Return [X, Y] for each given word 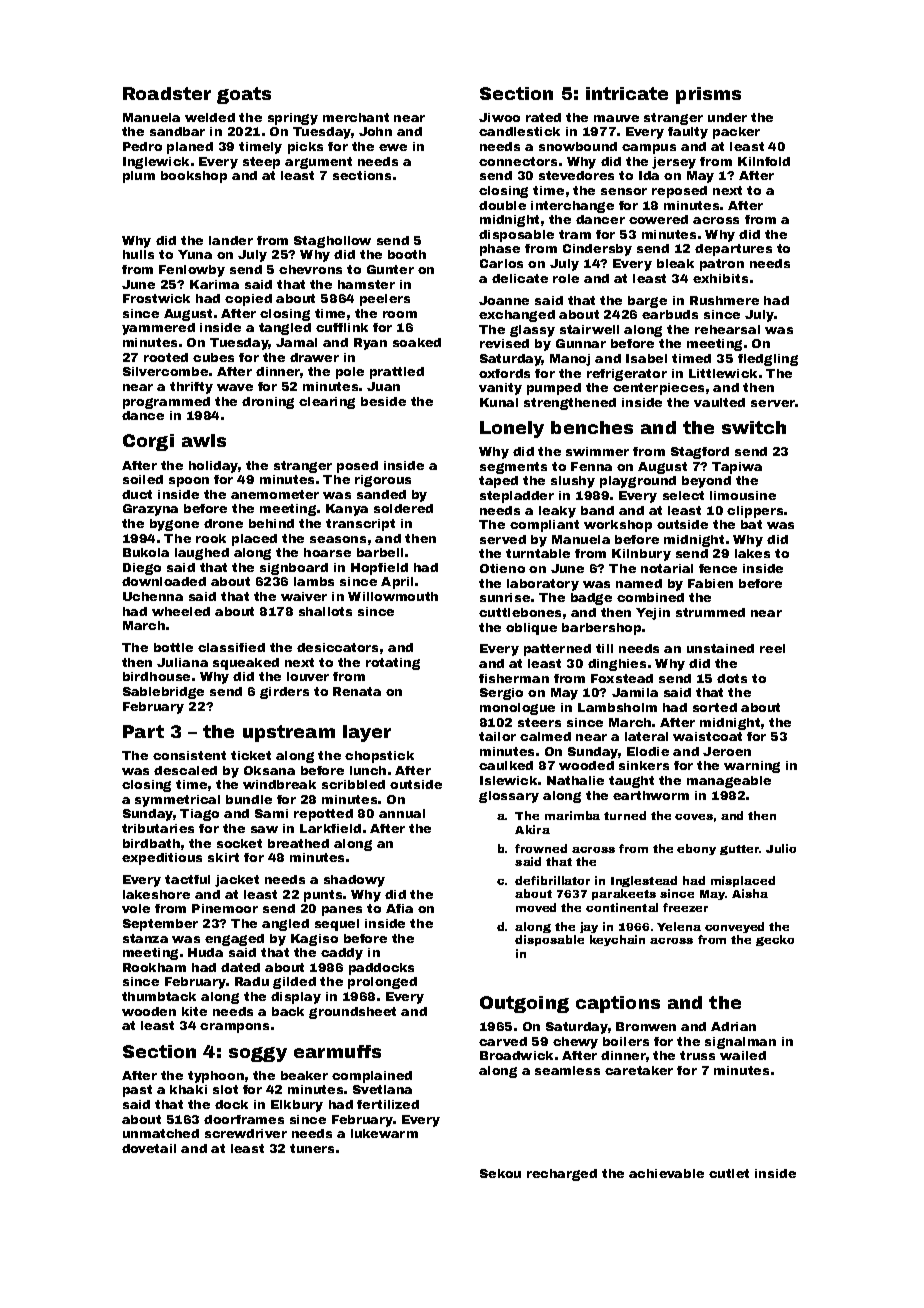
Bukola [146, 552]
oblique [531, 629]
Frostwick [156, 298]
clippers [755, 512]
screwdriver [246, 1133]
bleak [675, 263]
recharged [562, 1175]
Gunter [390, 269]
